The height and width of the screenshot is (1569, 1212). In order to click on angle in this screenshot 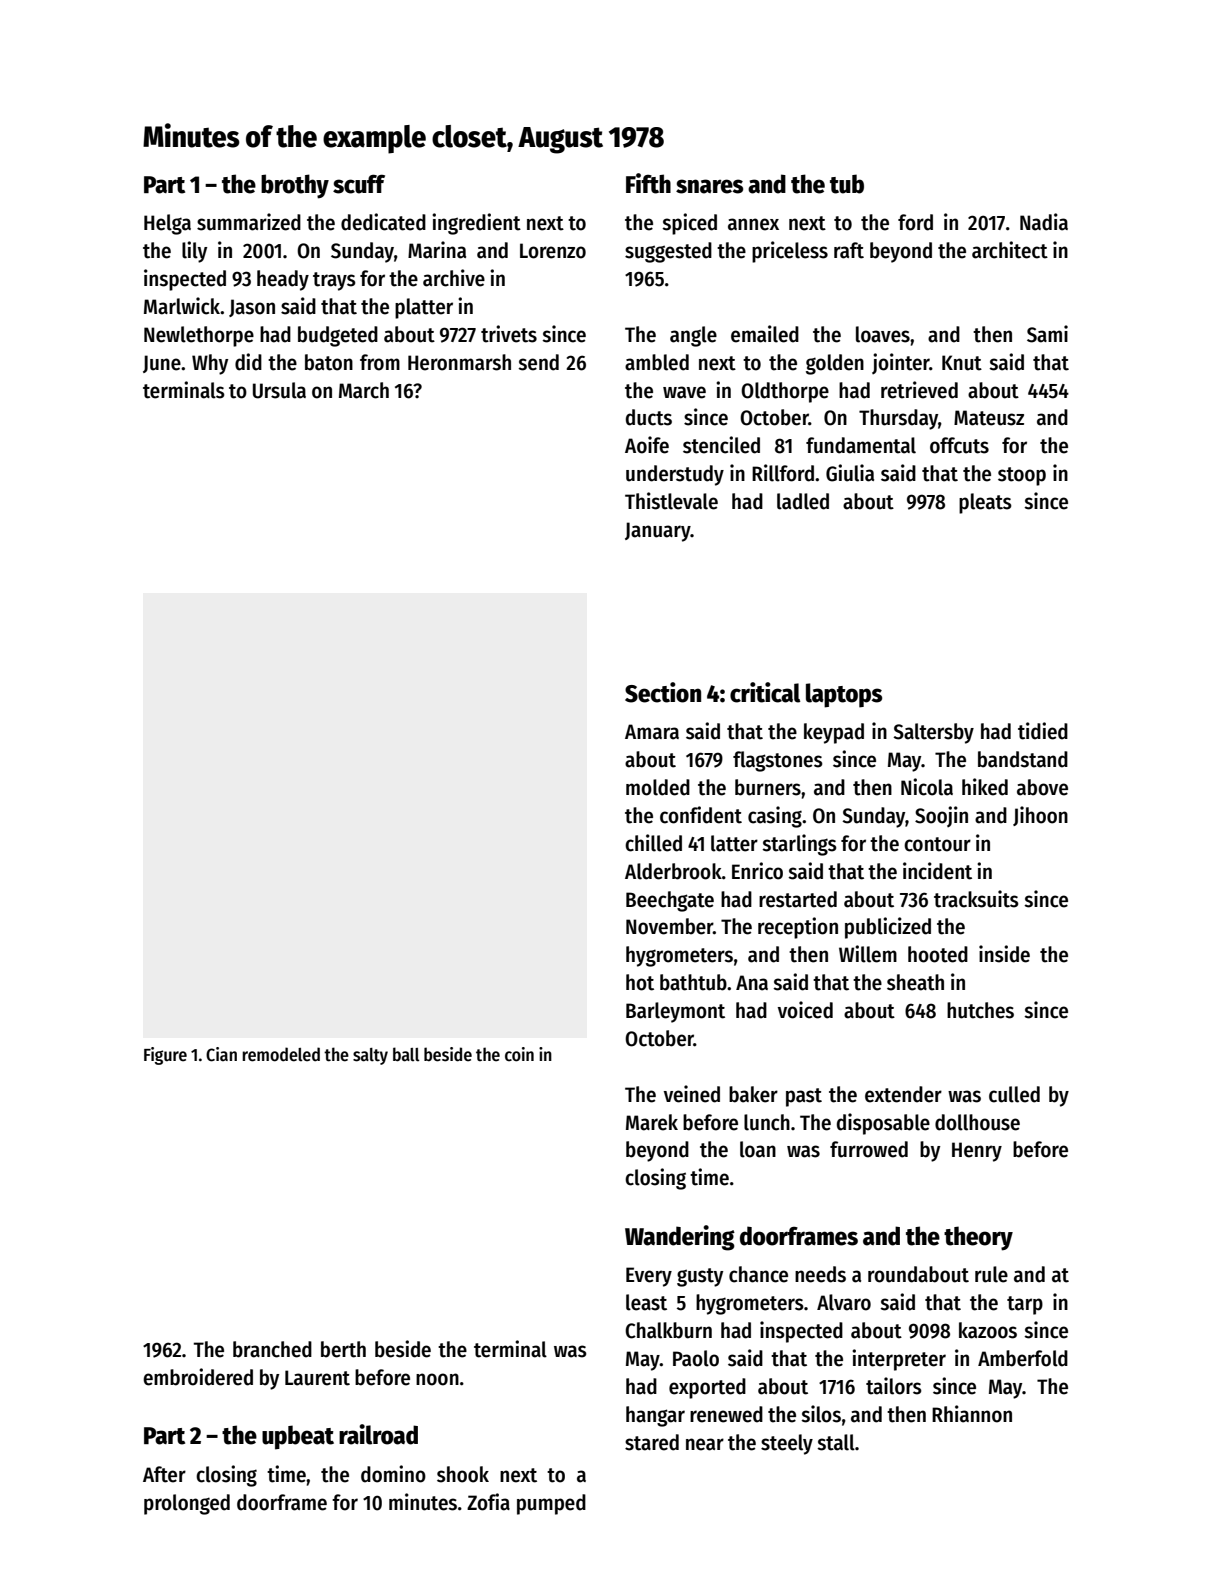, I will do `click(693, 336)`.
